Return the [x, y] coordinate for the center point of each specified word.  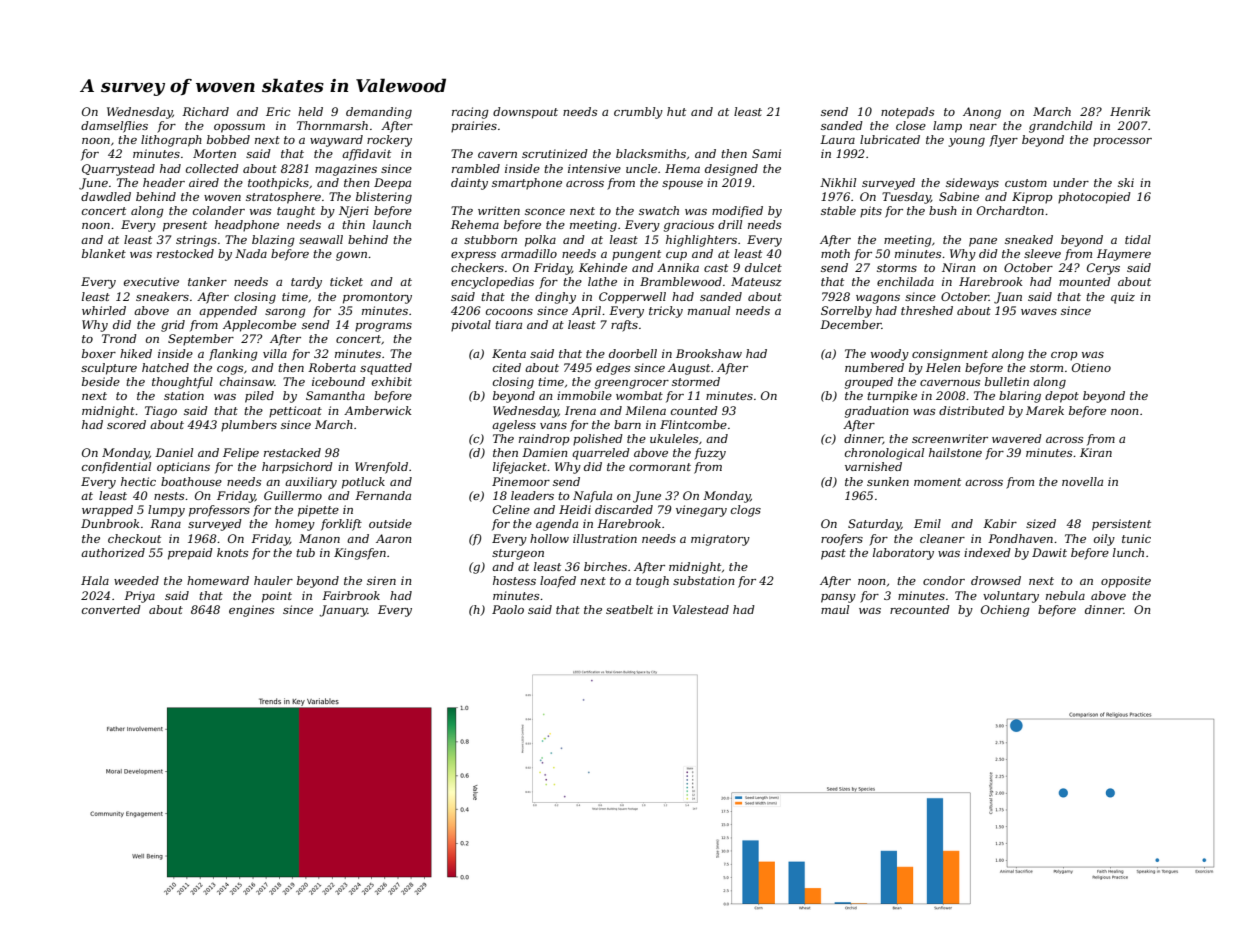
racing [470, 113]
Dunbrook [110, 523]
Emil [927, 523]
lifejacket [520, 468]
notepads [907, 113]
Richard [205, 111]
